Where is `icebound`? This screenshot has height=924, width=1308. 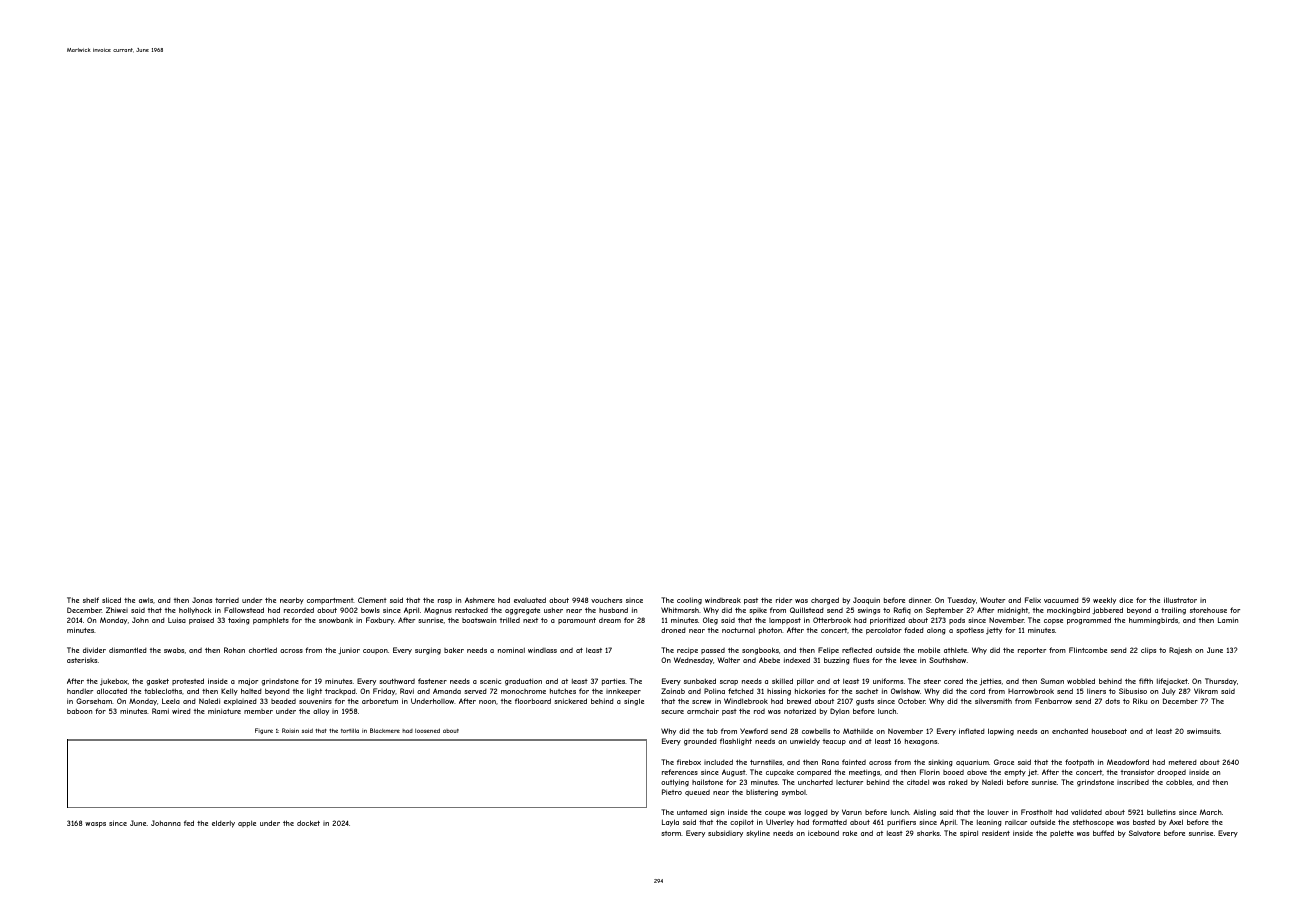
icebound is located at coordinates (823, 833).
